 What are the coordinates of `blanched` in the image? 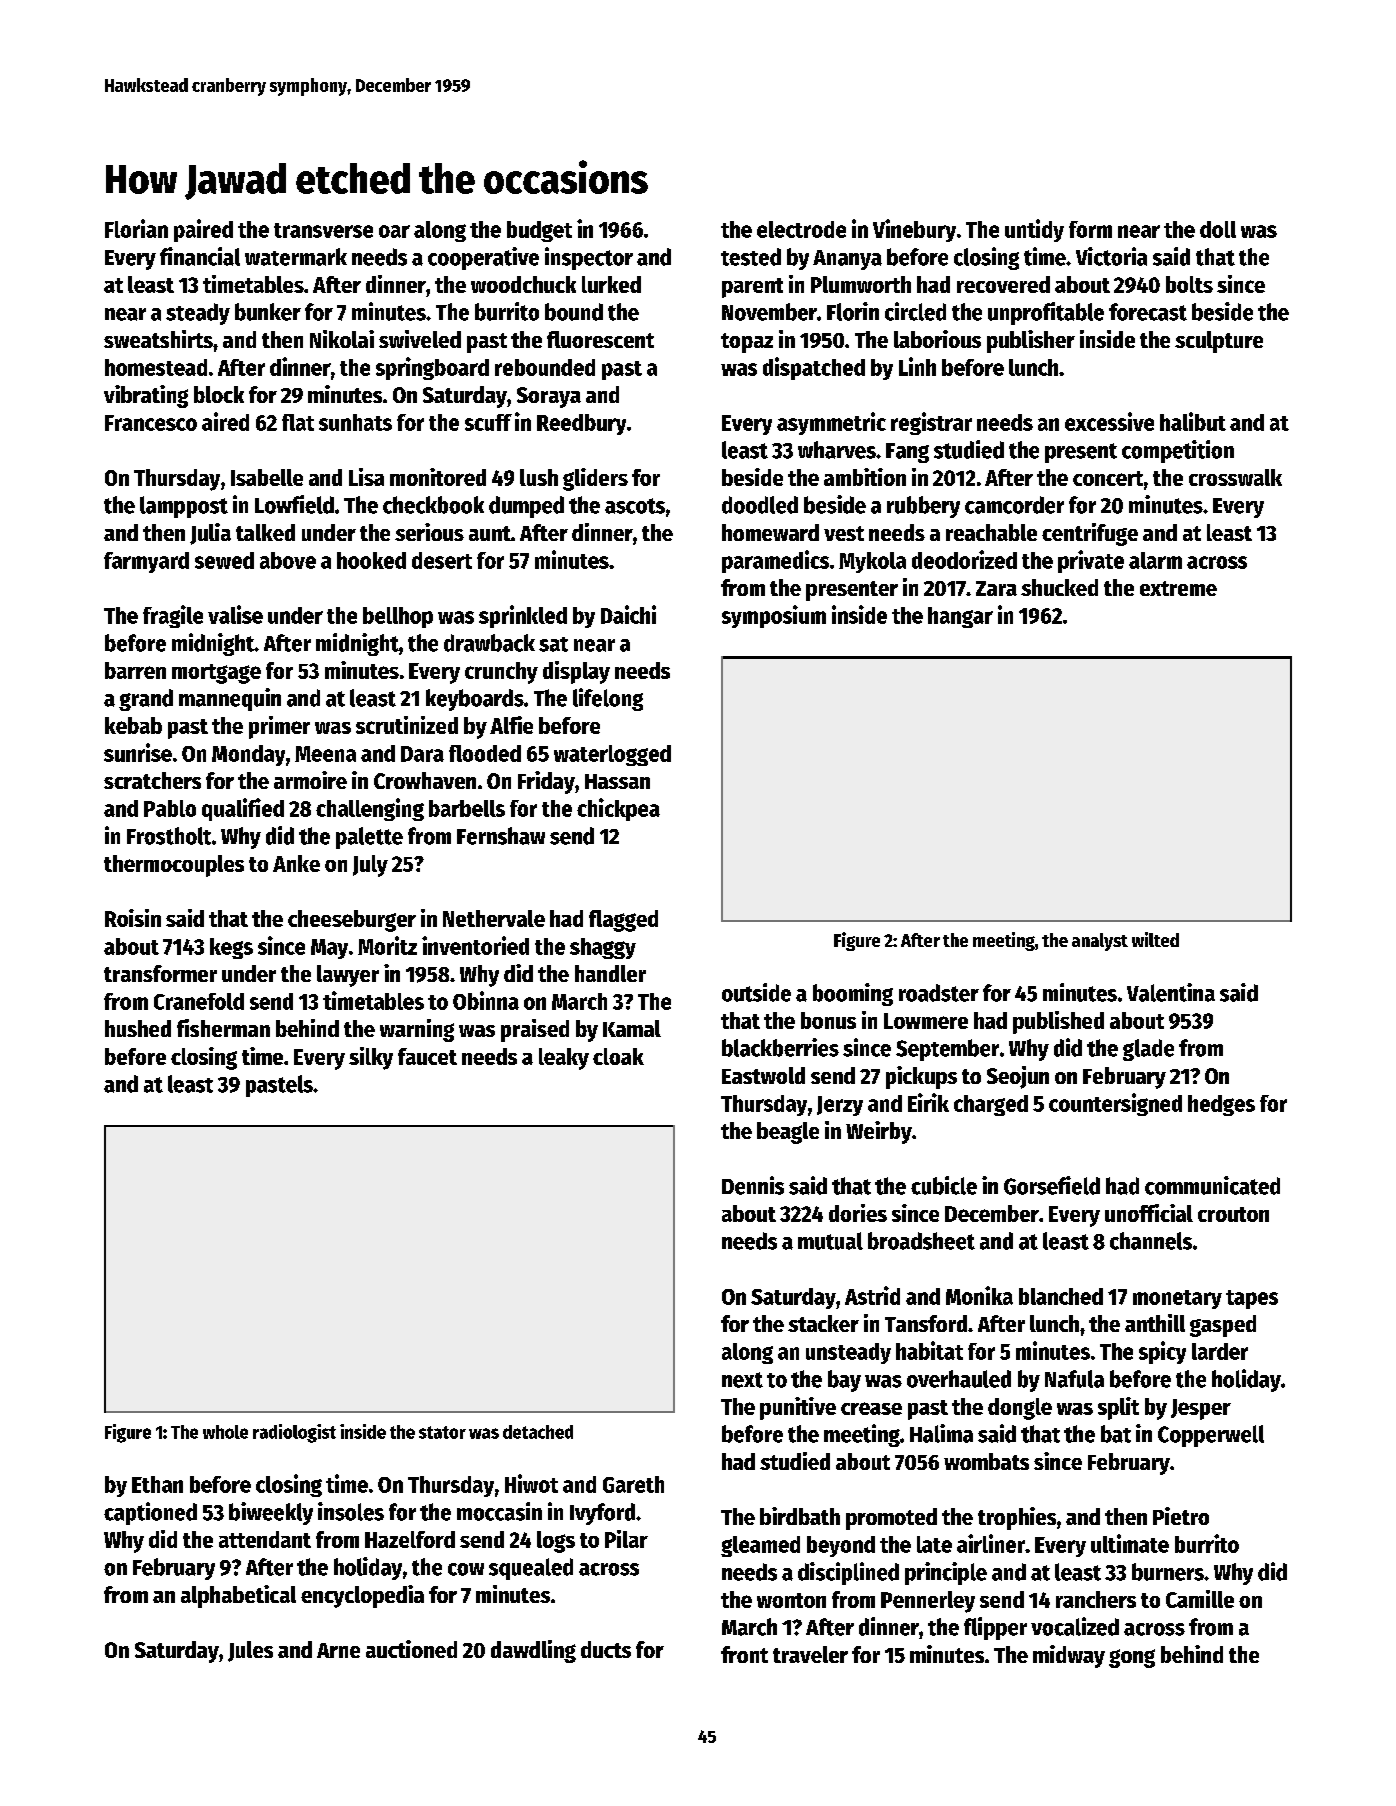 It's located at (1061, 1296).
